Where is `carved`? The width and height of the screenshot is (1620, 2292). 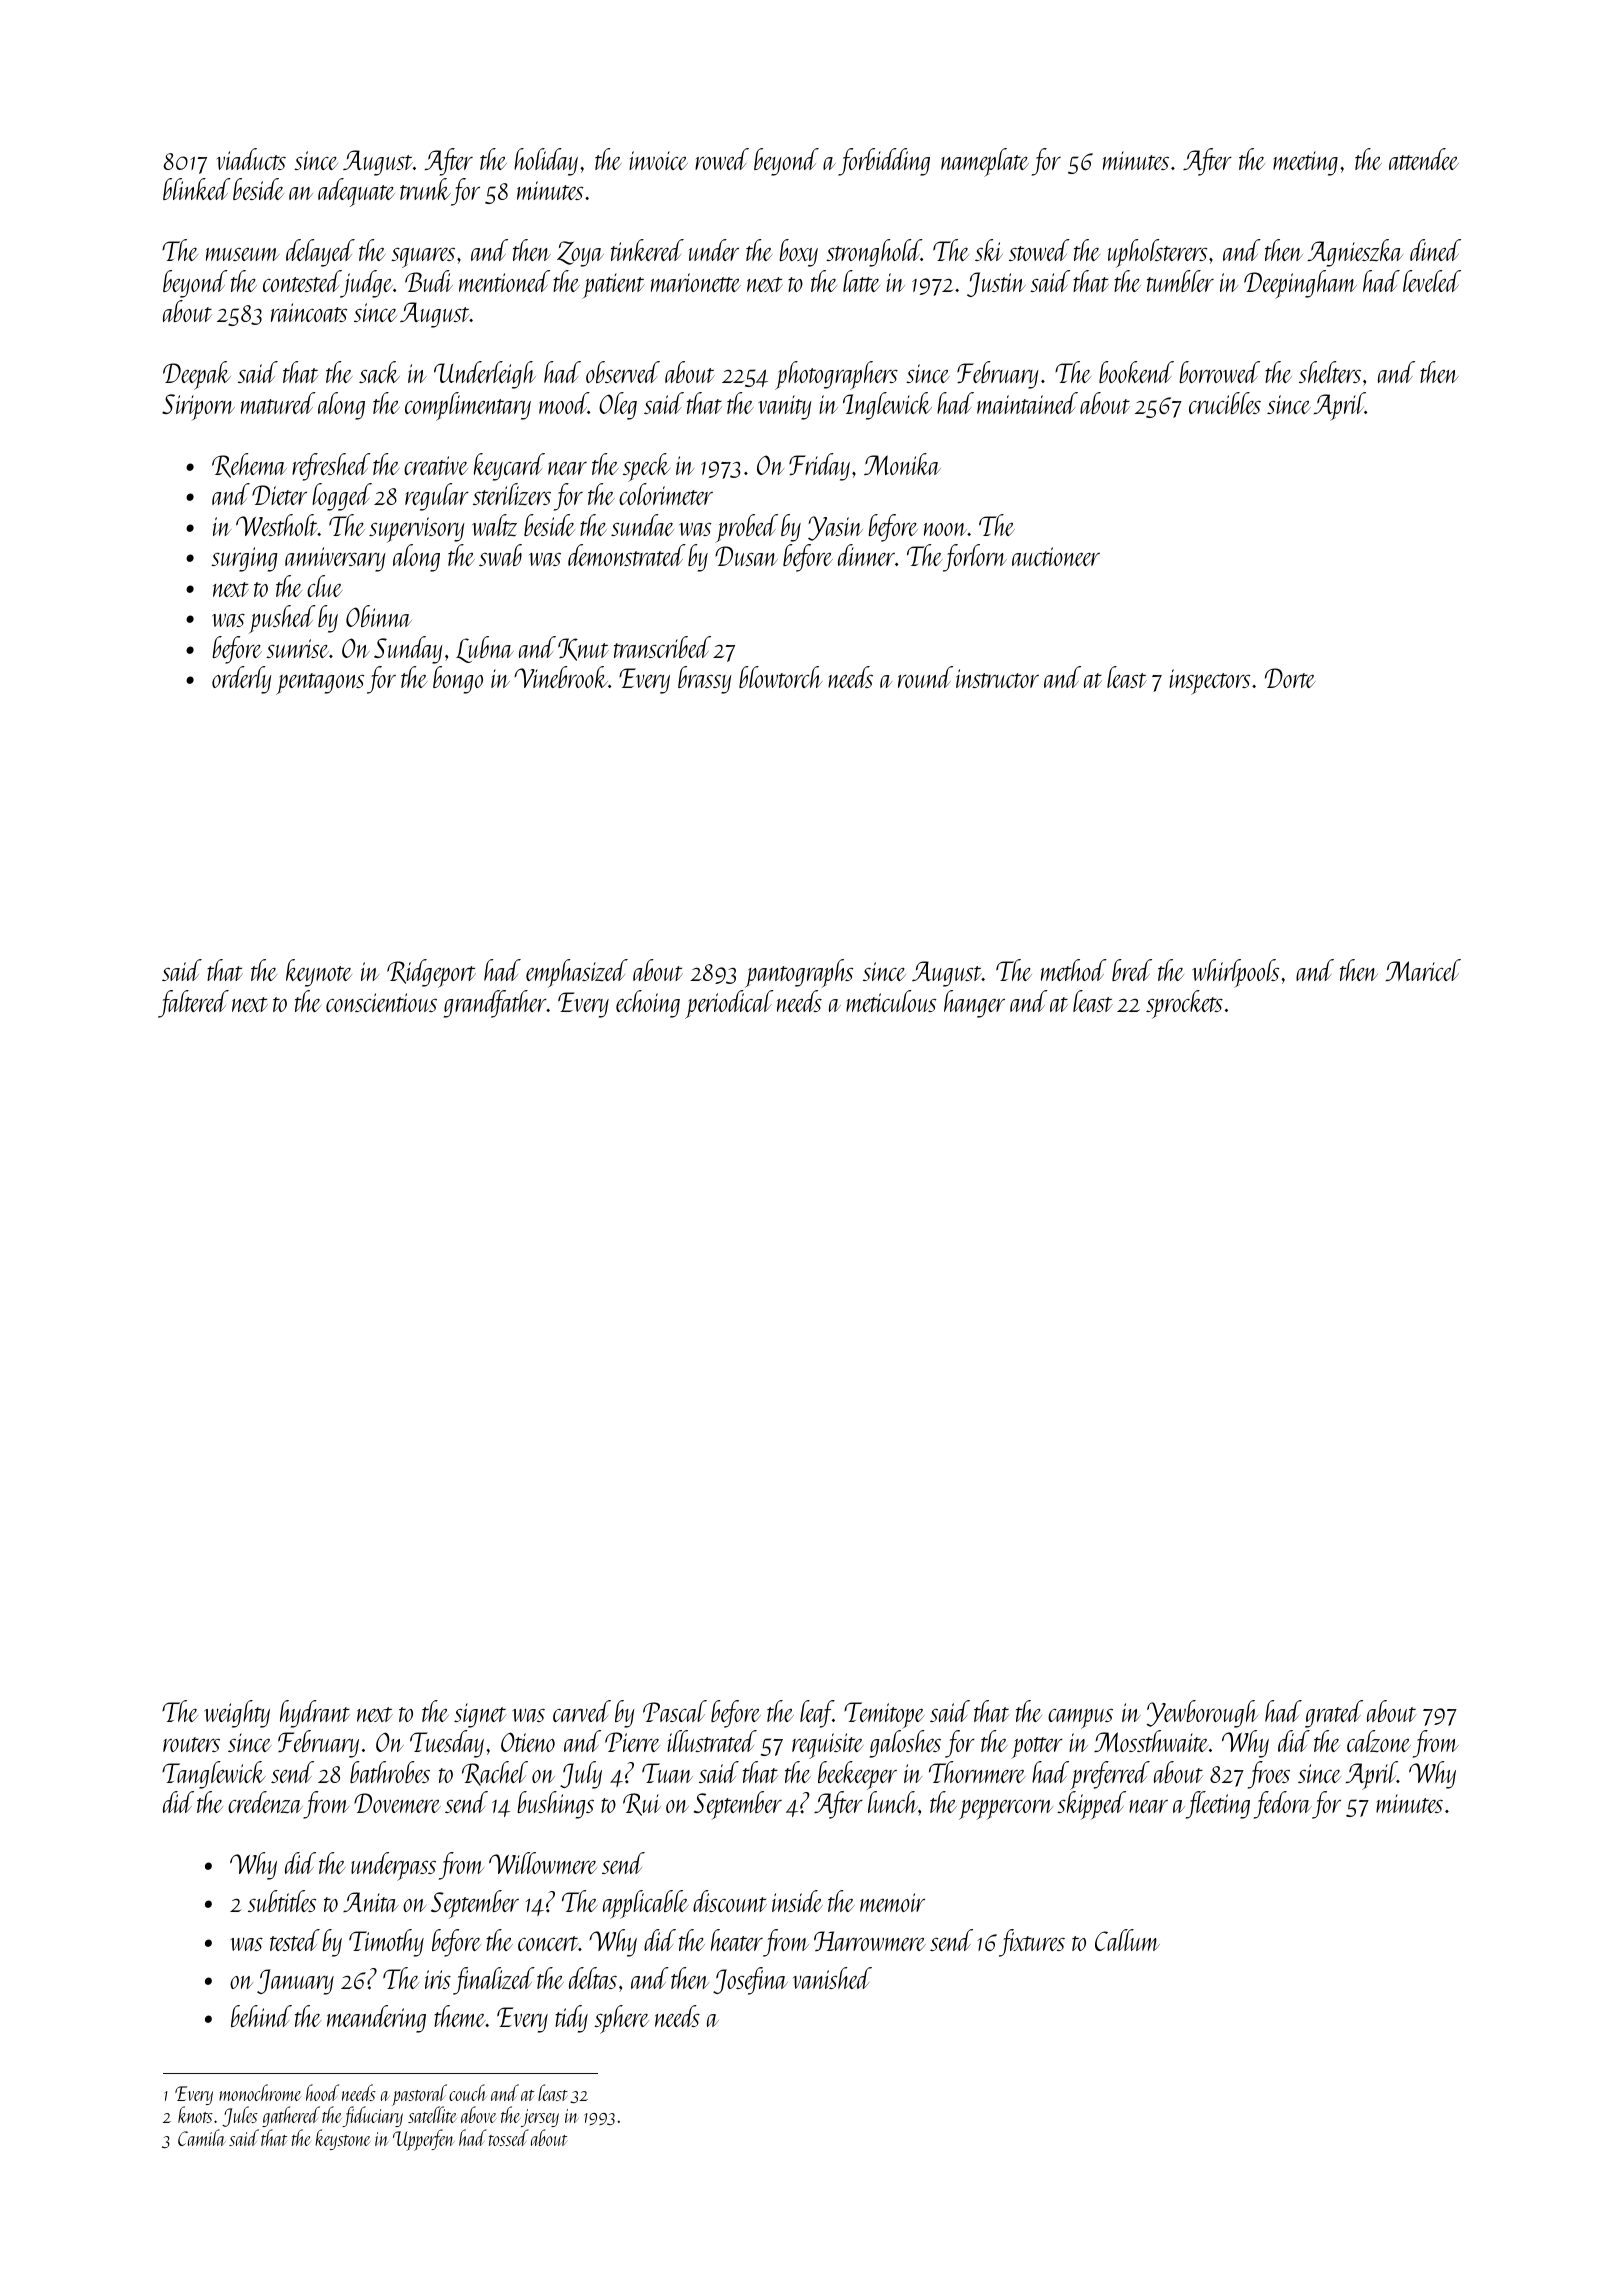 carved is located at coordinates (582, 1711).
